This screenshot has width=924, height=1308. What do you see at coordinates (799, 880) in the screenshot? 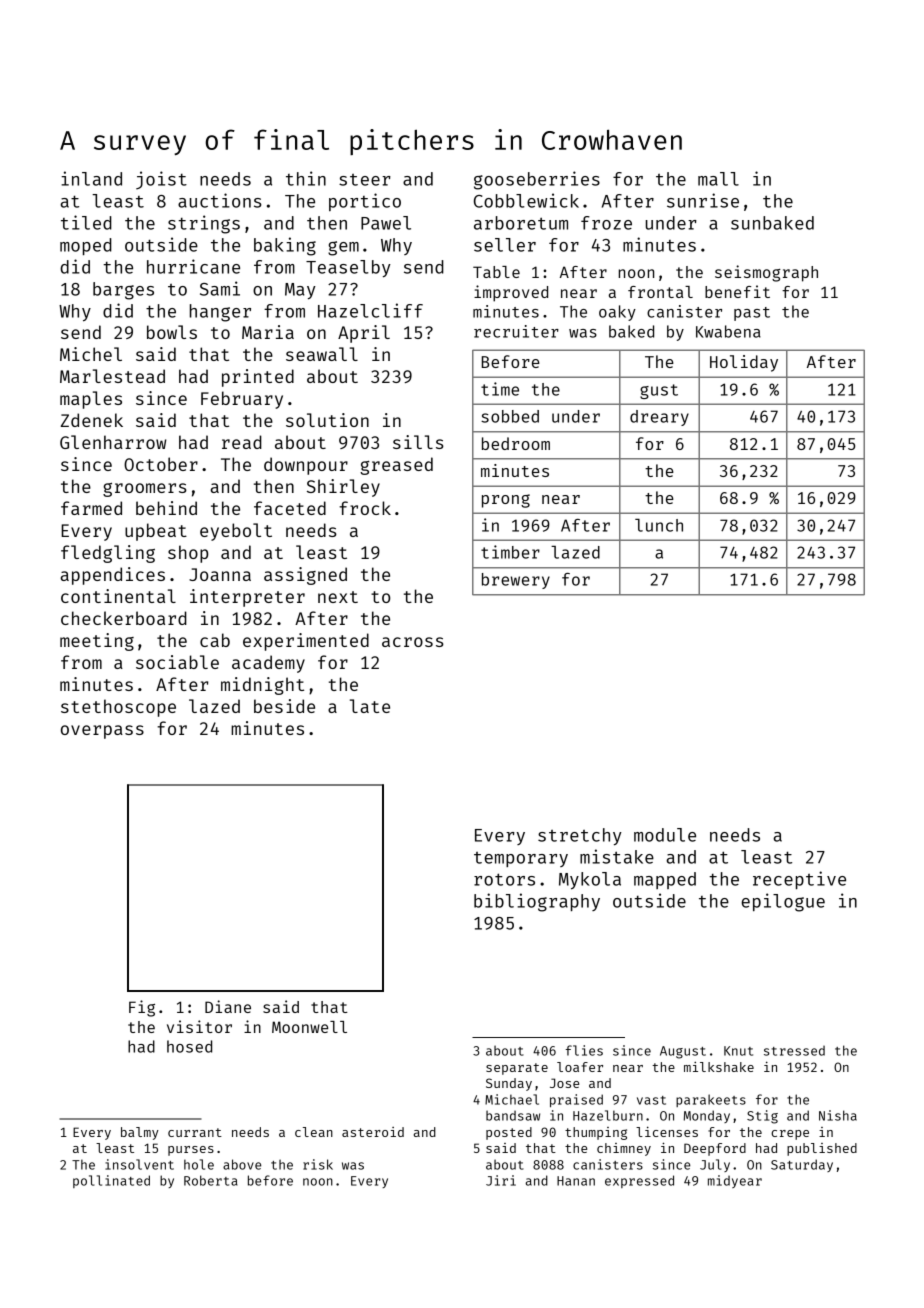
I see `receptive` at bounding box center [799, 880].
